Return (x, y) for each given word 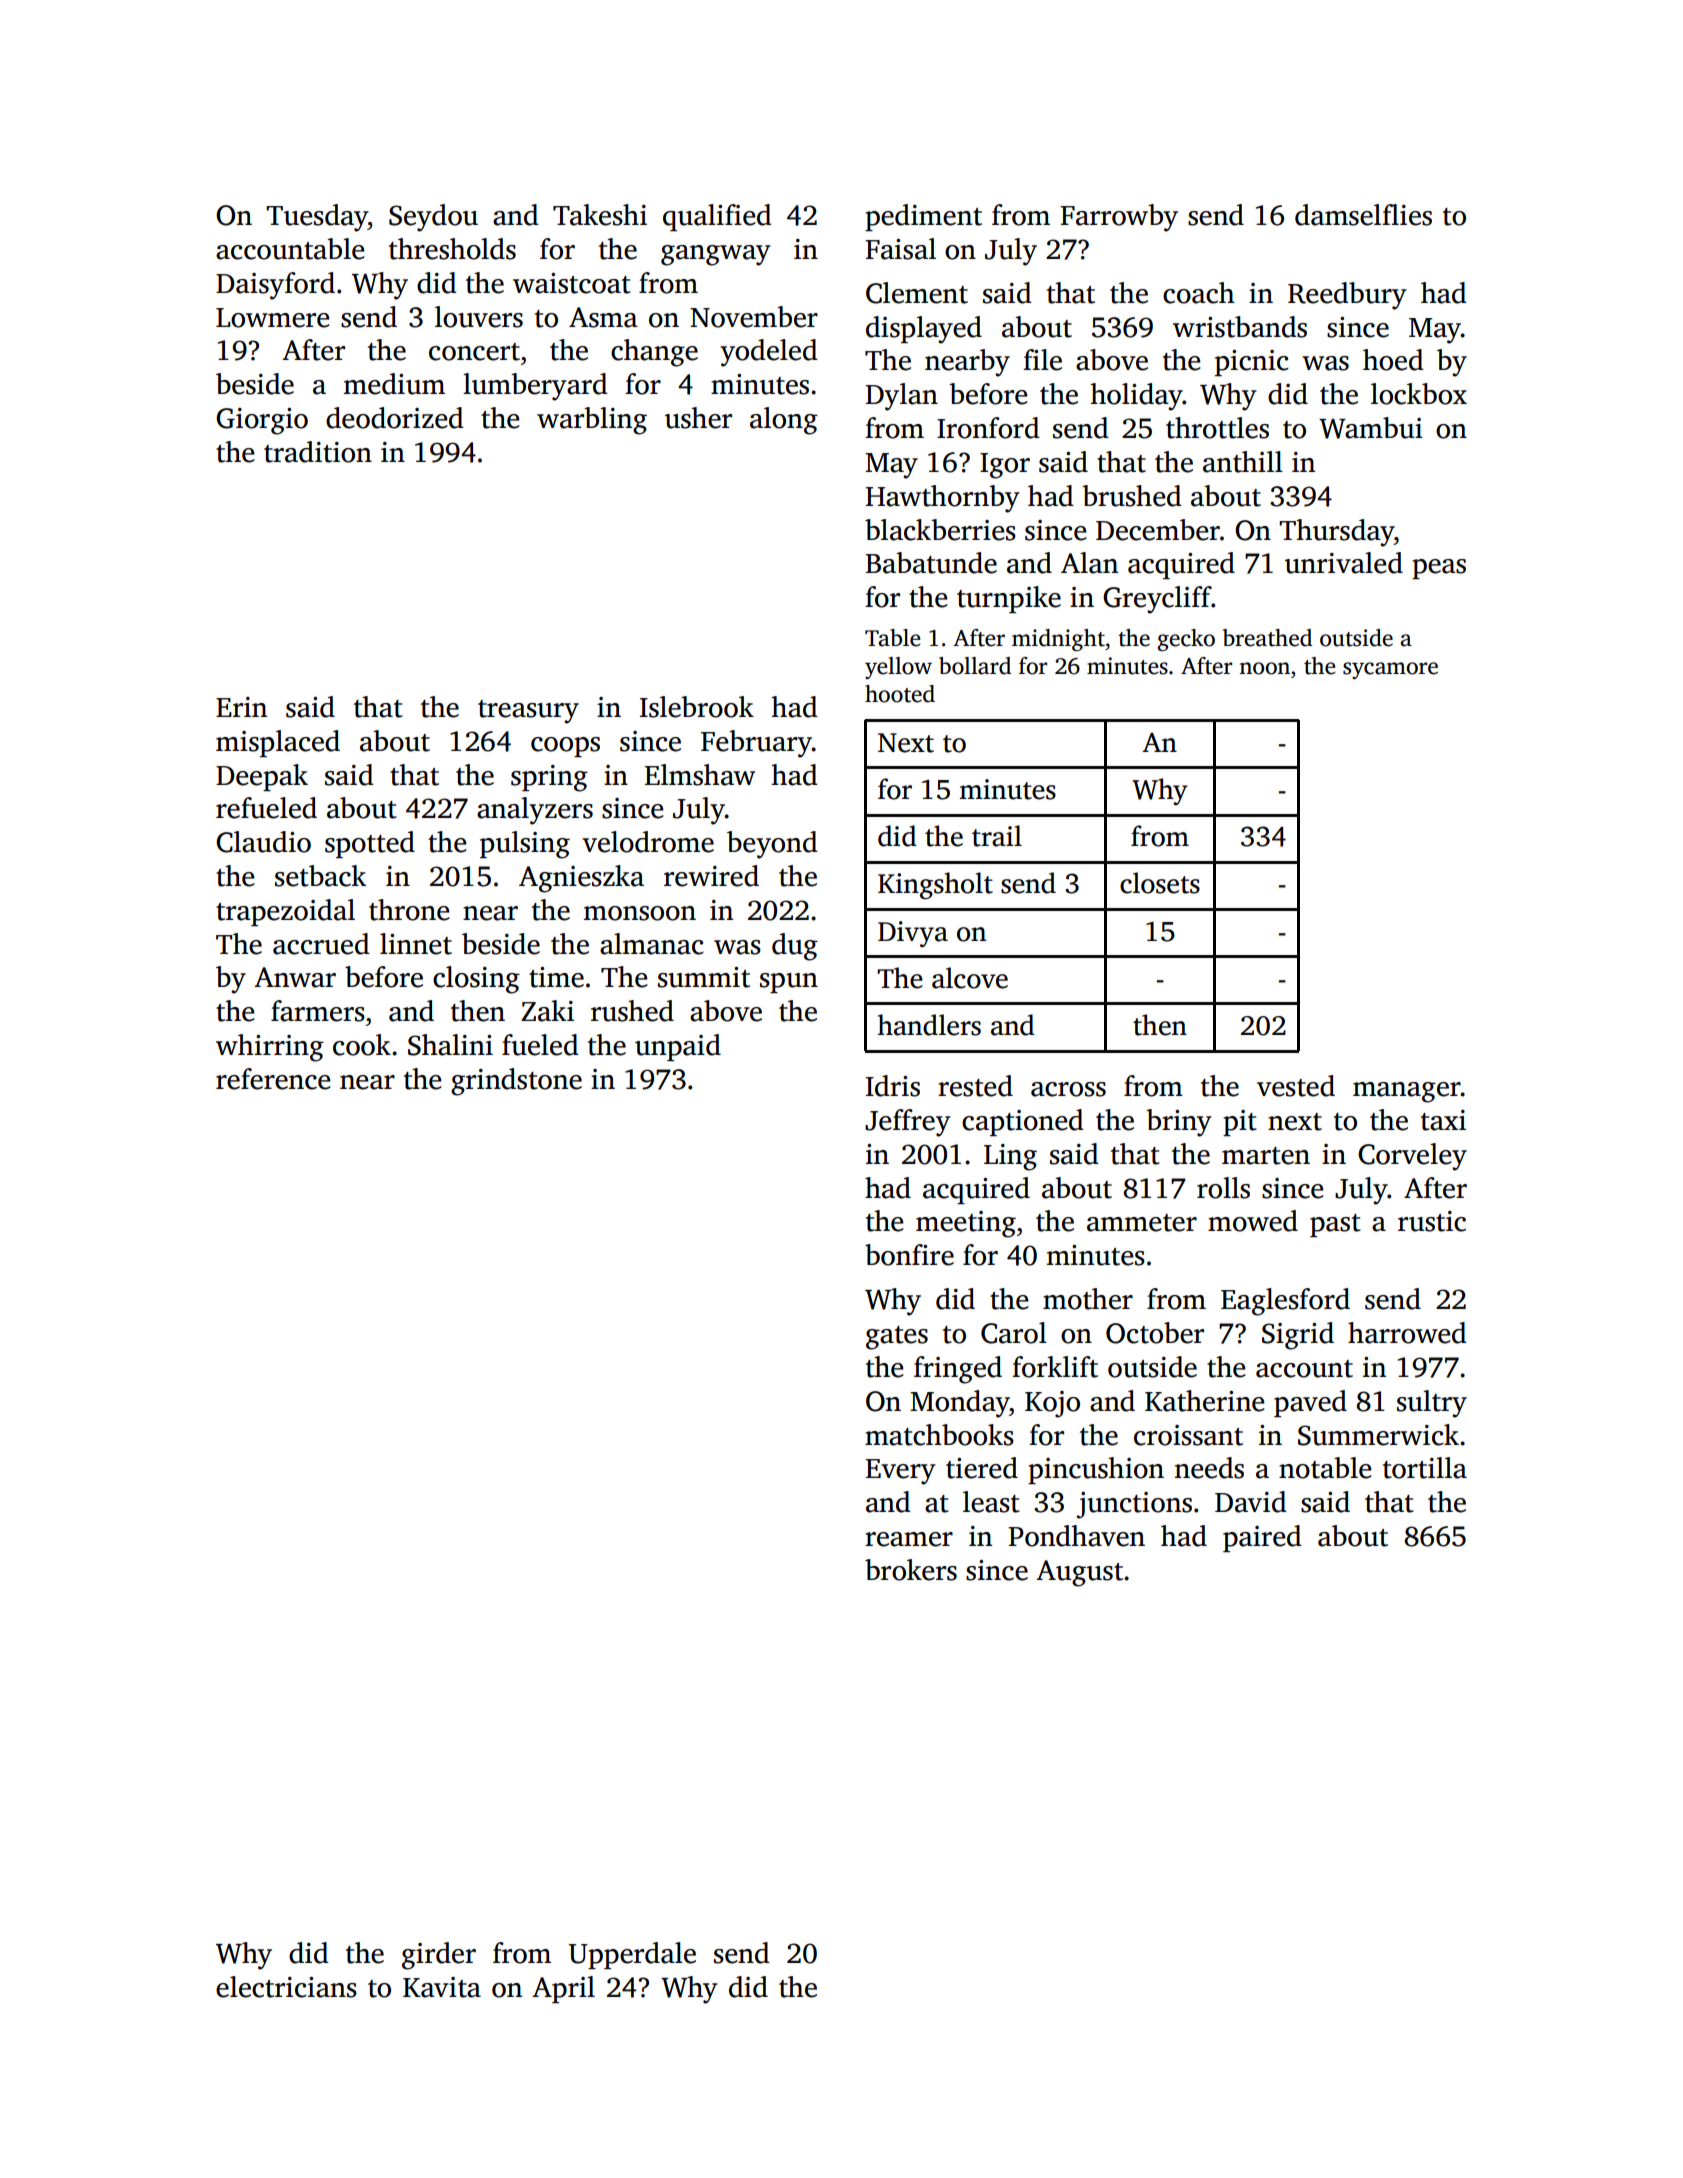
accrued (321, 944)
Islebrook (697, 707)
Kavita (442, 1987)
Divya (913, 934)
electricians (286, 1987)
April (563, 1989)
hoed (1393, 360)
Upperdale (632, 1955)
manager (1407, 1092)
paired (1262, 1538)
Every (900, 1472)
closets (1160, 883)
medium (394, 384)
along (784, 421)
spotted (370, 844)
